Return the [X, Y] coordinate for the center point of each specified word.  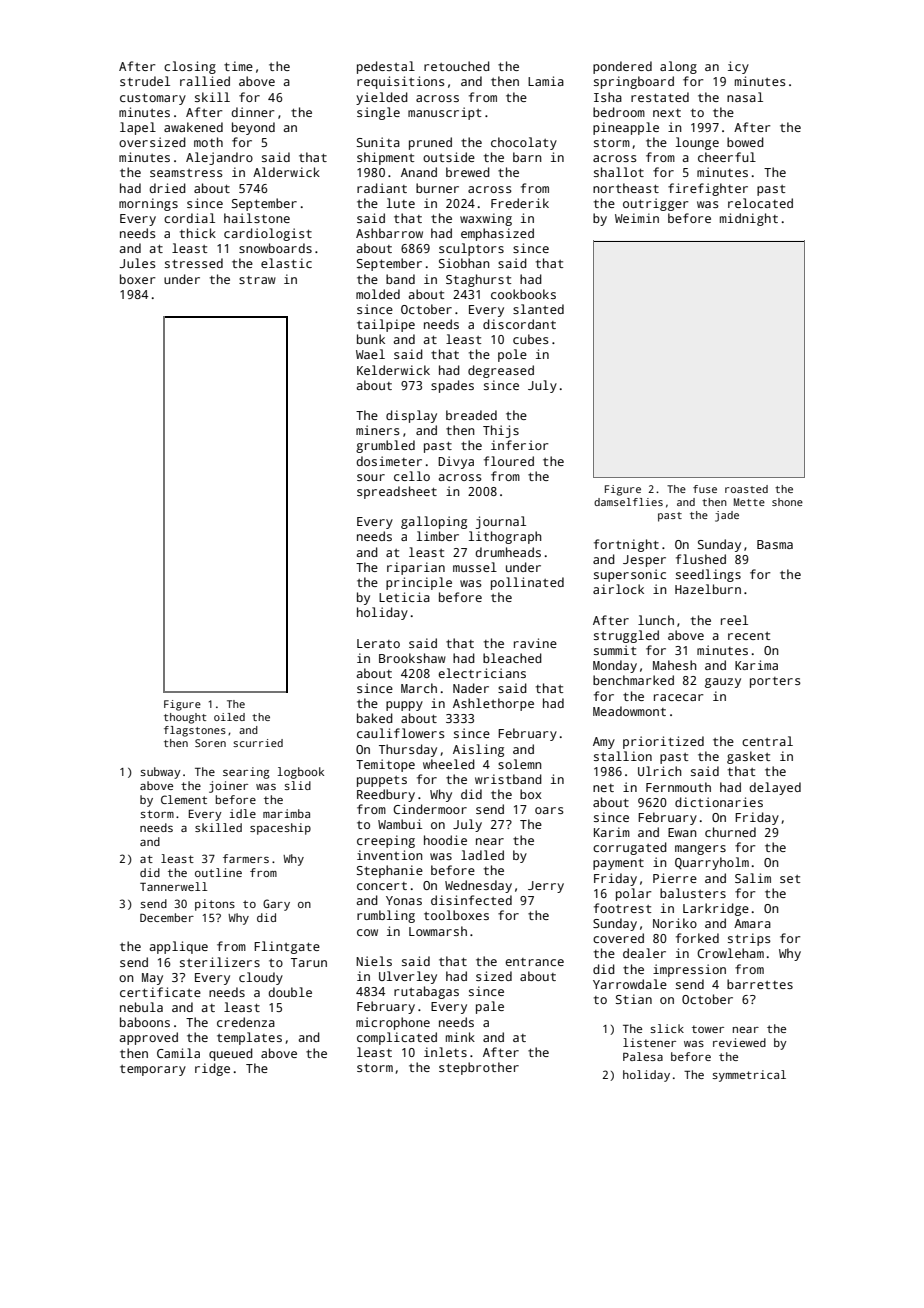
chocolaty [524, 143]
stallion [623, 756]
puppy [404, 706]
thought [185, 718]
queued [231, 1054]
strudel [145, 81]
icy [738, 67]
